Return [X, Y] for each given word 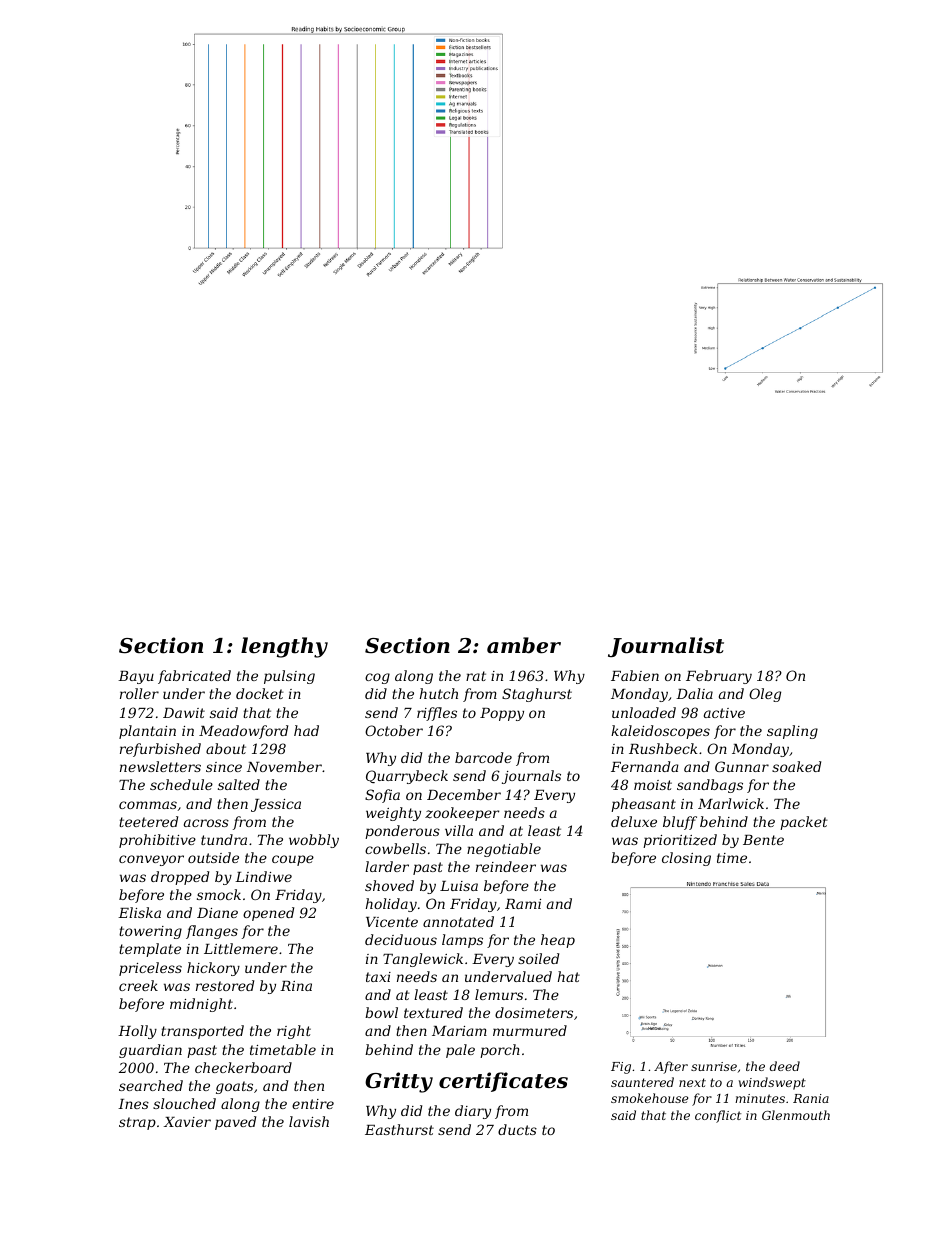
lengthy [284, 647]
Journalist [666, 647]
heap [558, 941]
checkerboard [243, 1067]
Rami [523, 904]
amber [524, 645]
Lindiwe [263, 876]
